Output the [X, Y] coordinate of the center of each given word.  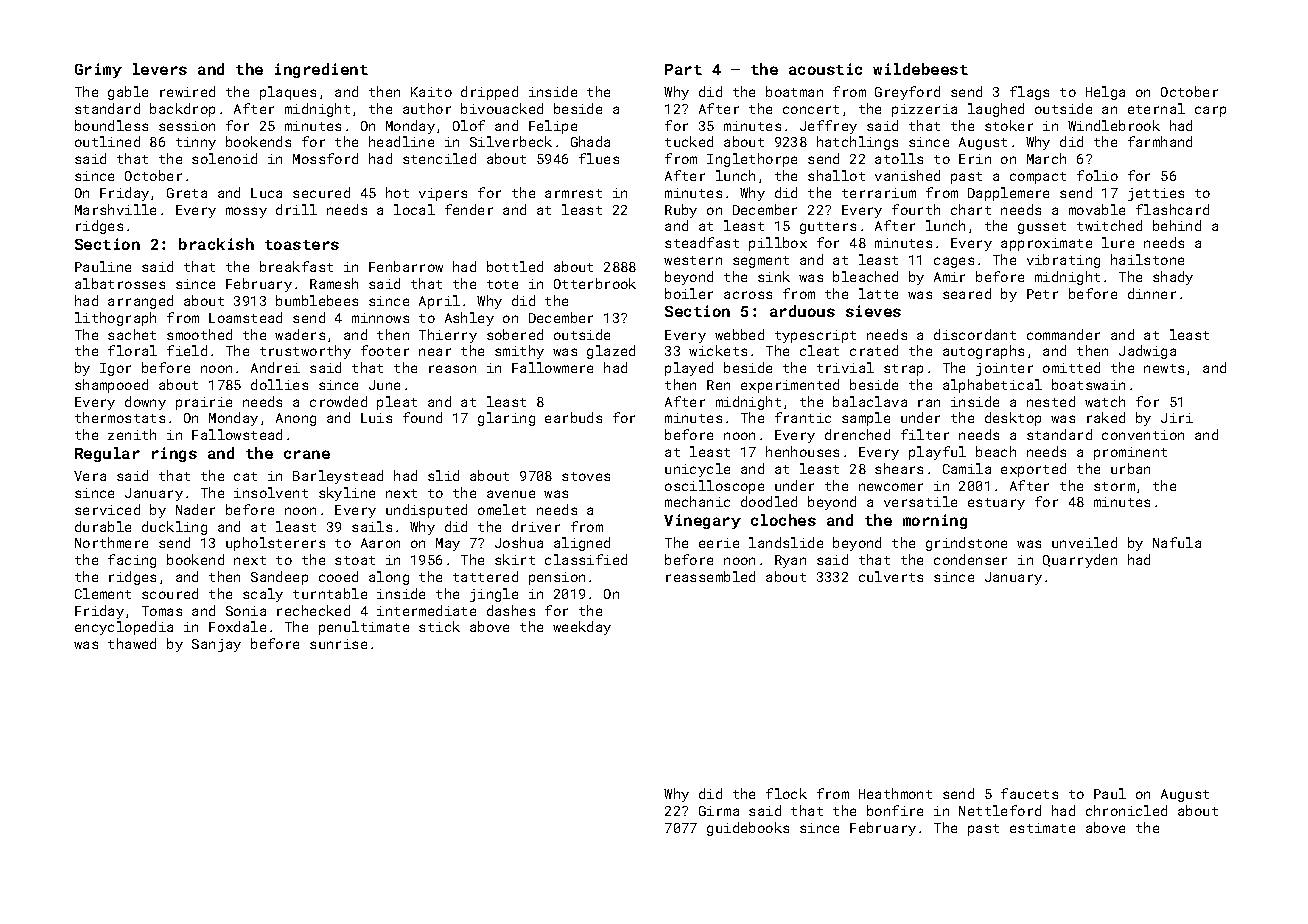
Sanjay [216, 645]
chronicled [1126, 810]
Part [683, 69]
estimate [1042, 828]
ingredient [321, 70]
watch [1105, 401]
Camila [967, 468]
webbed [739, 334]
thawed [132, 643]
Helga [1105, 93]
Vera [90, 476]
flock [786, 793]
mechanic [697, 501]
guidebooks [748, 829]
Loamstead [245, 317]
